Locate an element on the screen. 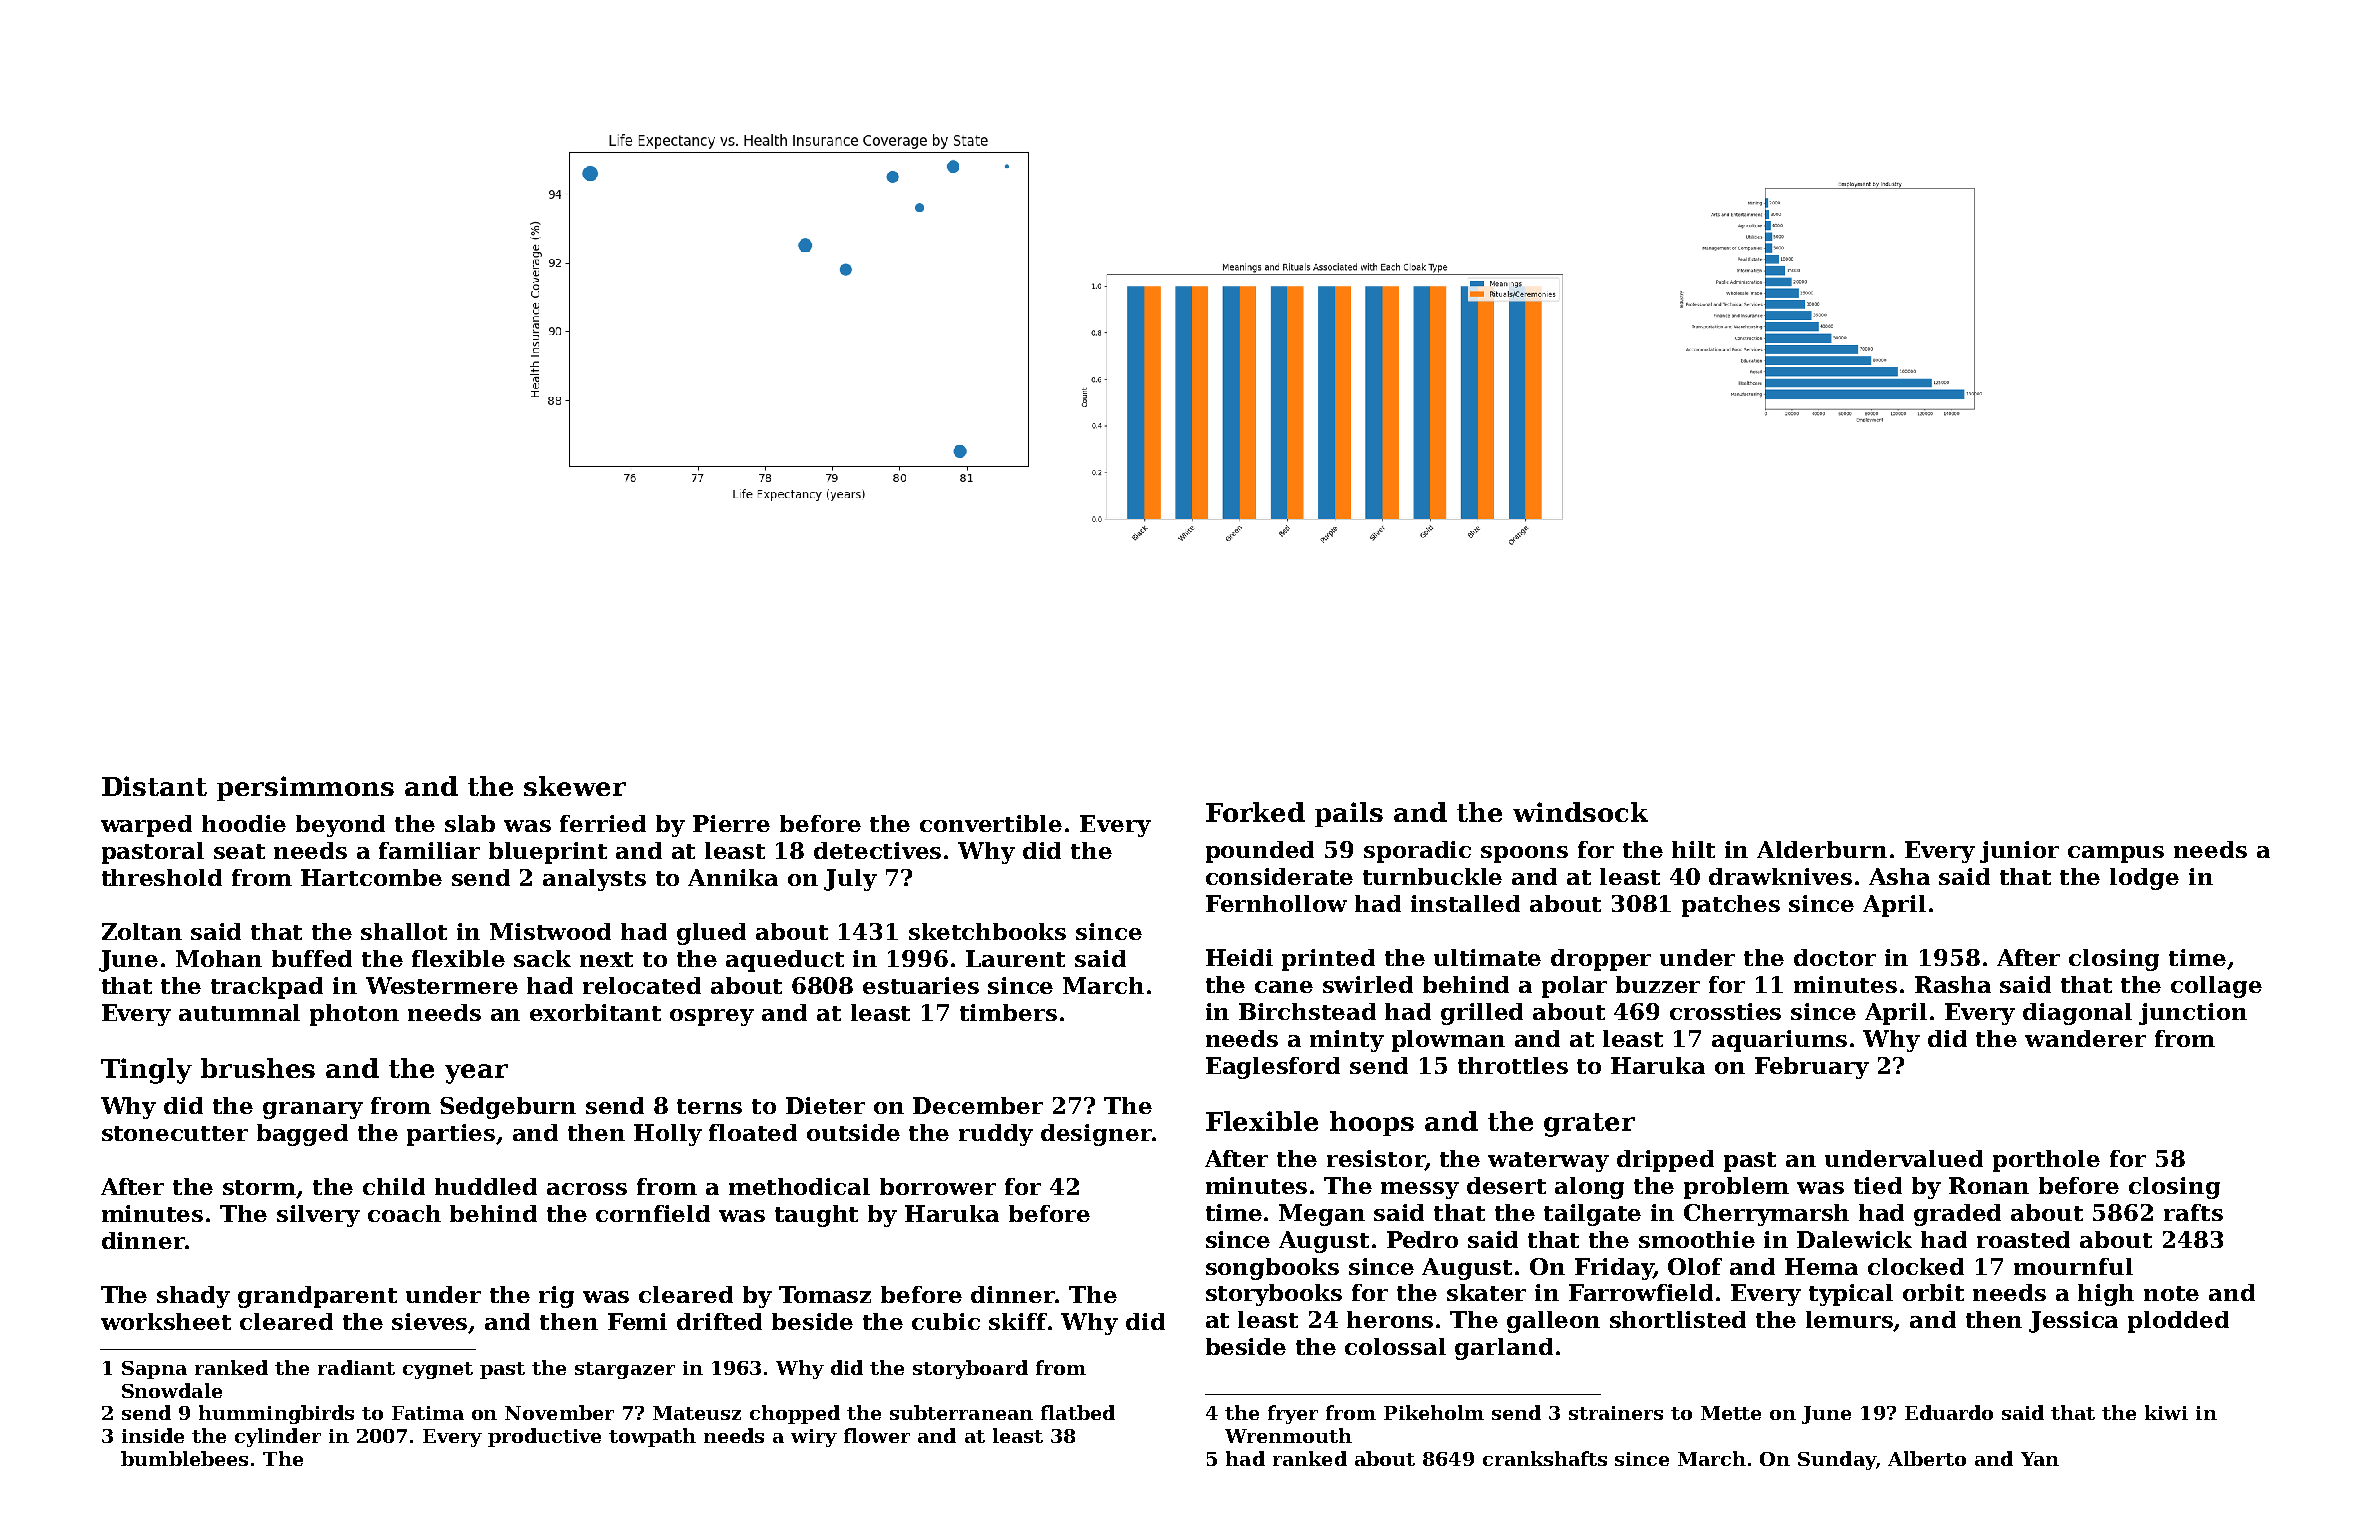  Jessica is located at coordinates (2073, 1322).
